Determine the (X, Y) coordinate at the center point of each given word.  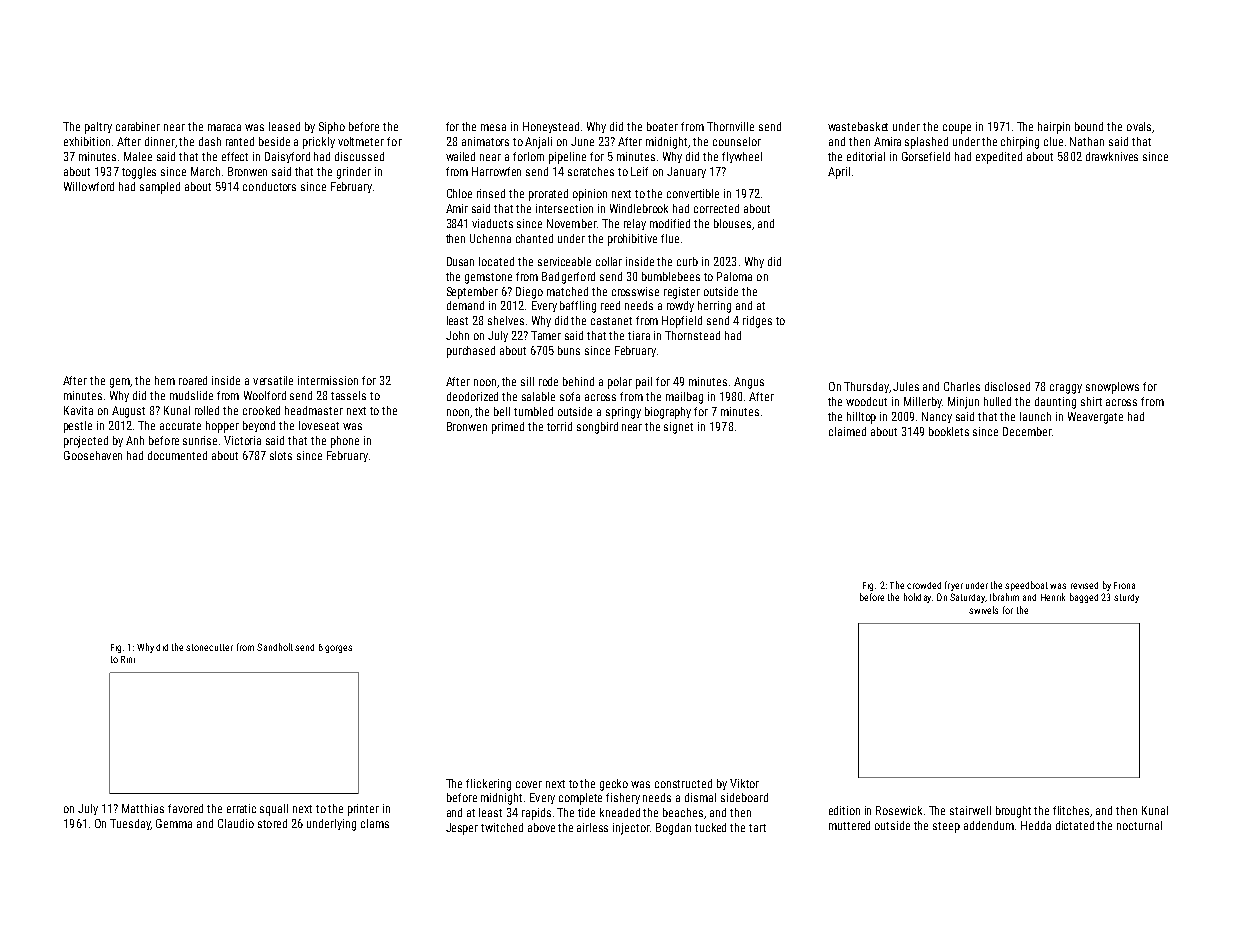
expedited (999, 158)
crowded (924, 585)
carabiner (138, 126)
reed (610, 305)
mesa (493, 127)
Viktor (744, 783)
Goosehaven (93, 455)
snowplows (1112, 388)
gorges (338, 649)
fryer (954, 586)
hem (165, 380)
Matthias (143, 808)
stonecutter (209, 647)
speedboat (1026, 586)
